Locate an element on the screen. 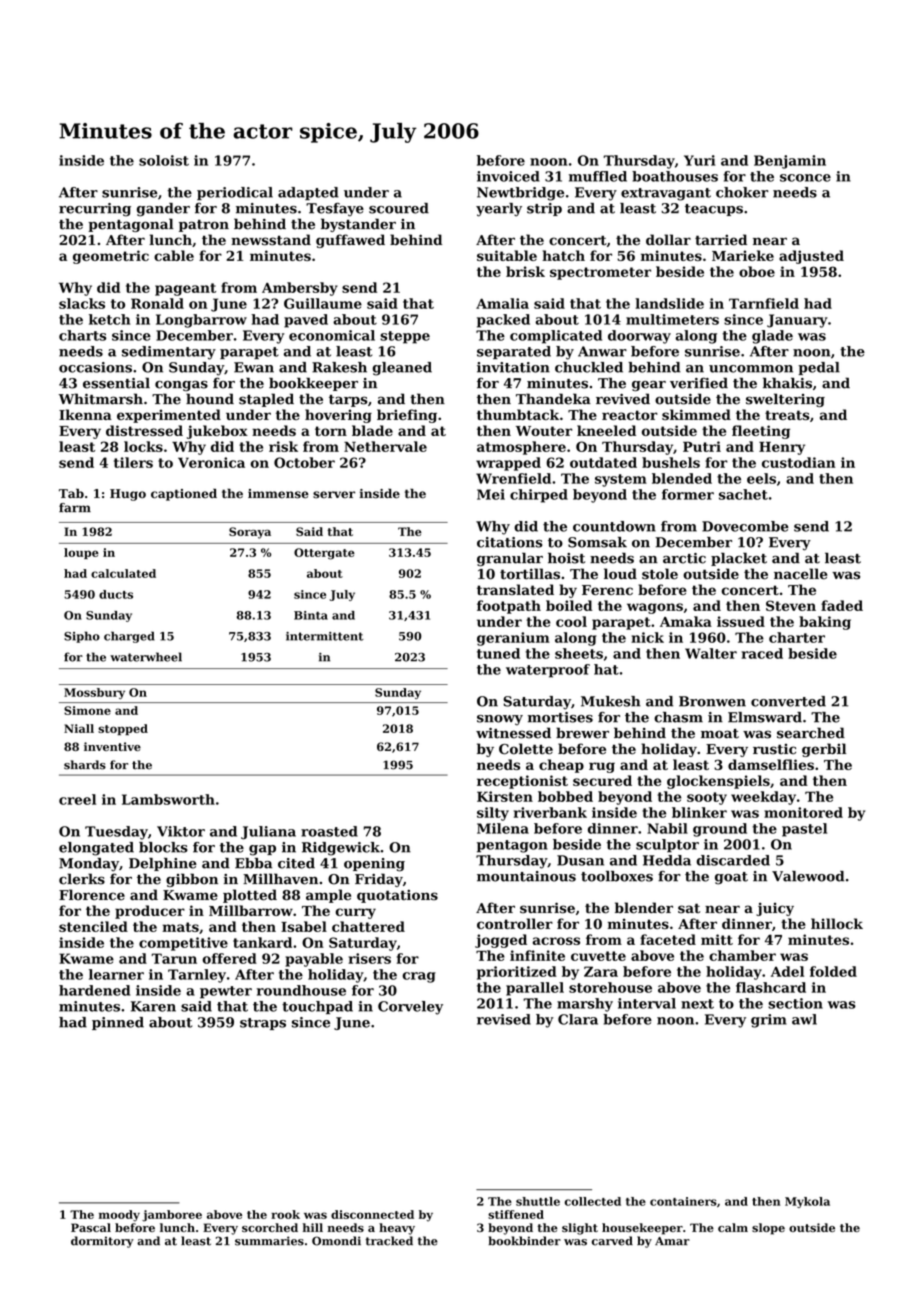 This screenshot has width=924, height=1308. muffled is located at coordinates (598, 176).
